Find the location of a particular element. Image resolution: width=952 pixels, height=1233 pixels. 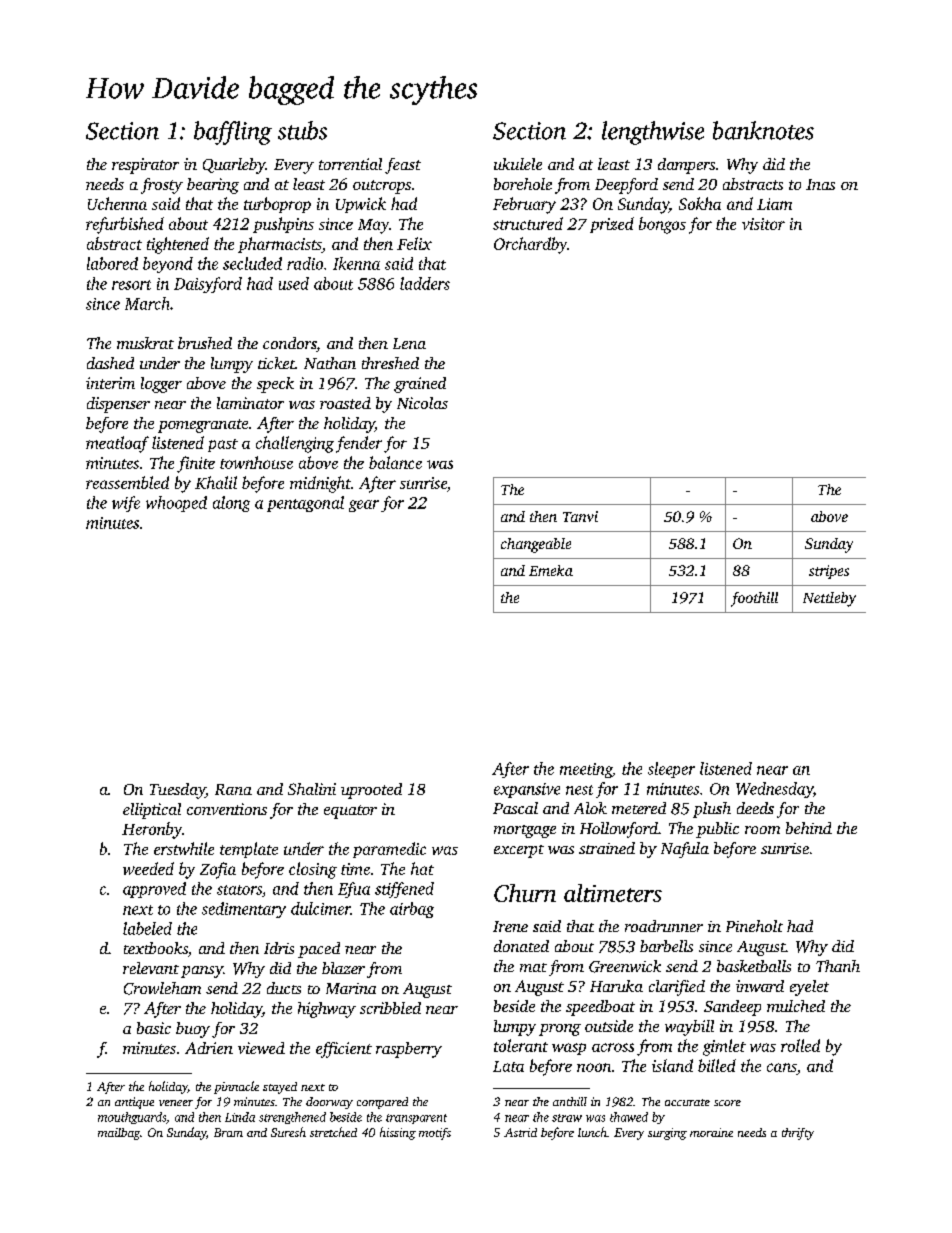

along is located at coordinates (231, 504).
